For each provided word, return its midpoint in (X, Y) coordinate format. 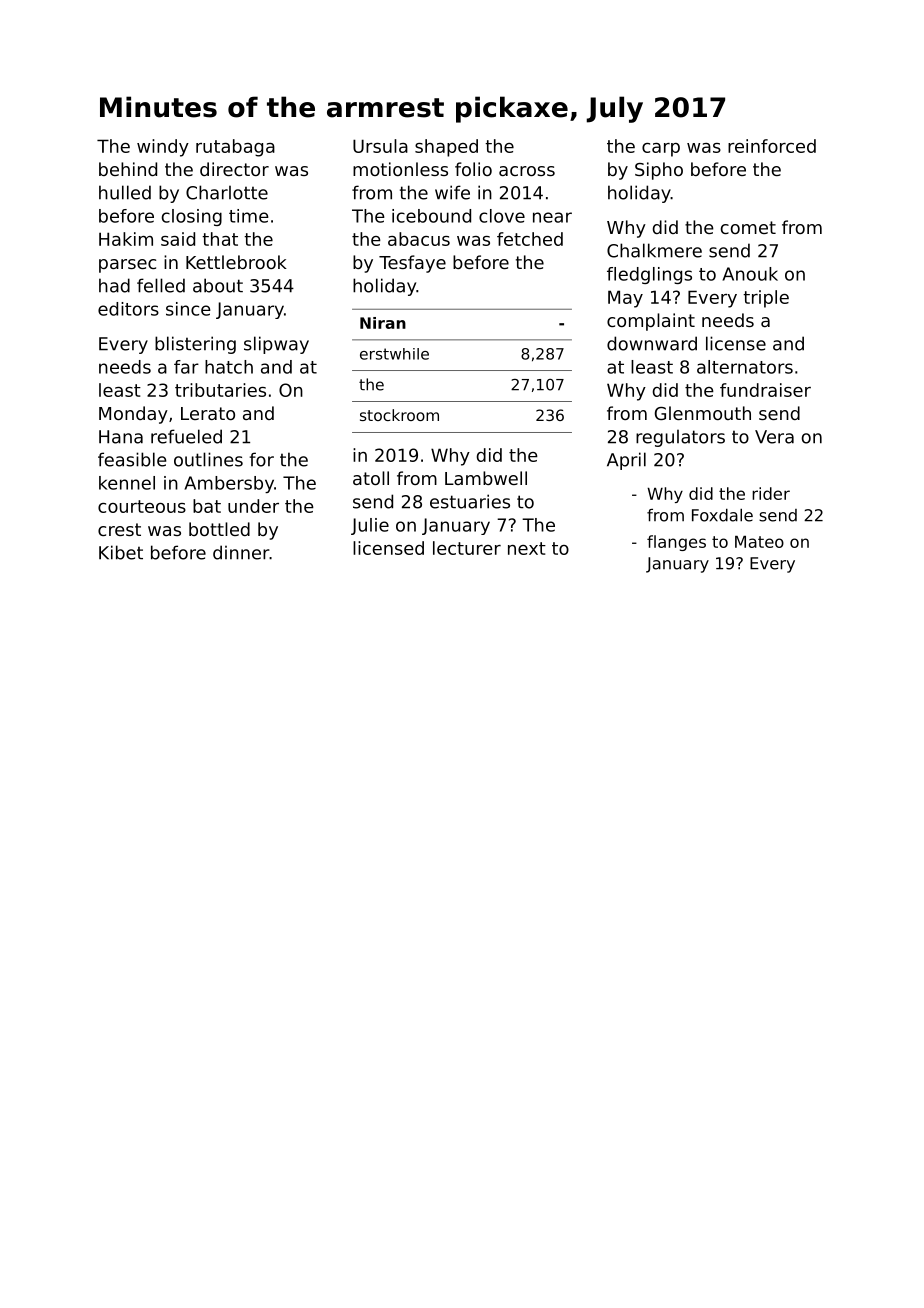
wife (452, 192)
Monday (133, 415)
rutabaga (235, 148)
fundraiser (765, 390)
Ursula (380, 146)
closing (192, 217)
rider (771, 493)
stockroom (399, 415)
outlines (208, 459)
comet (748, 227)
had (114, 285)
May (625, 299)
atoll (371, 478)
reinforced (772, 146)
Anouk (750, 274)
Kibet (121, 552)
